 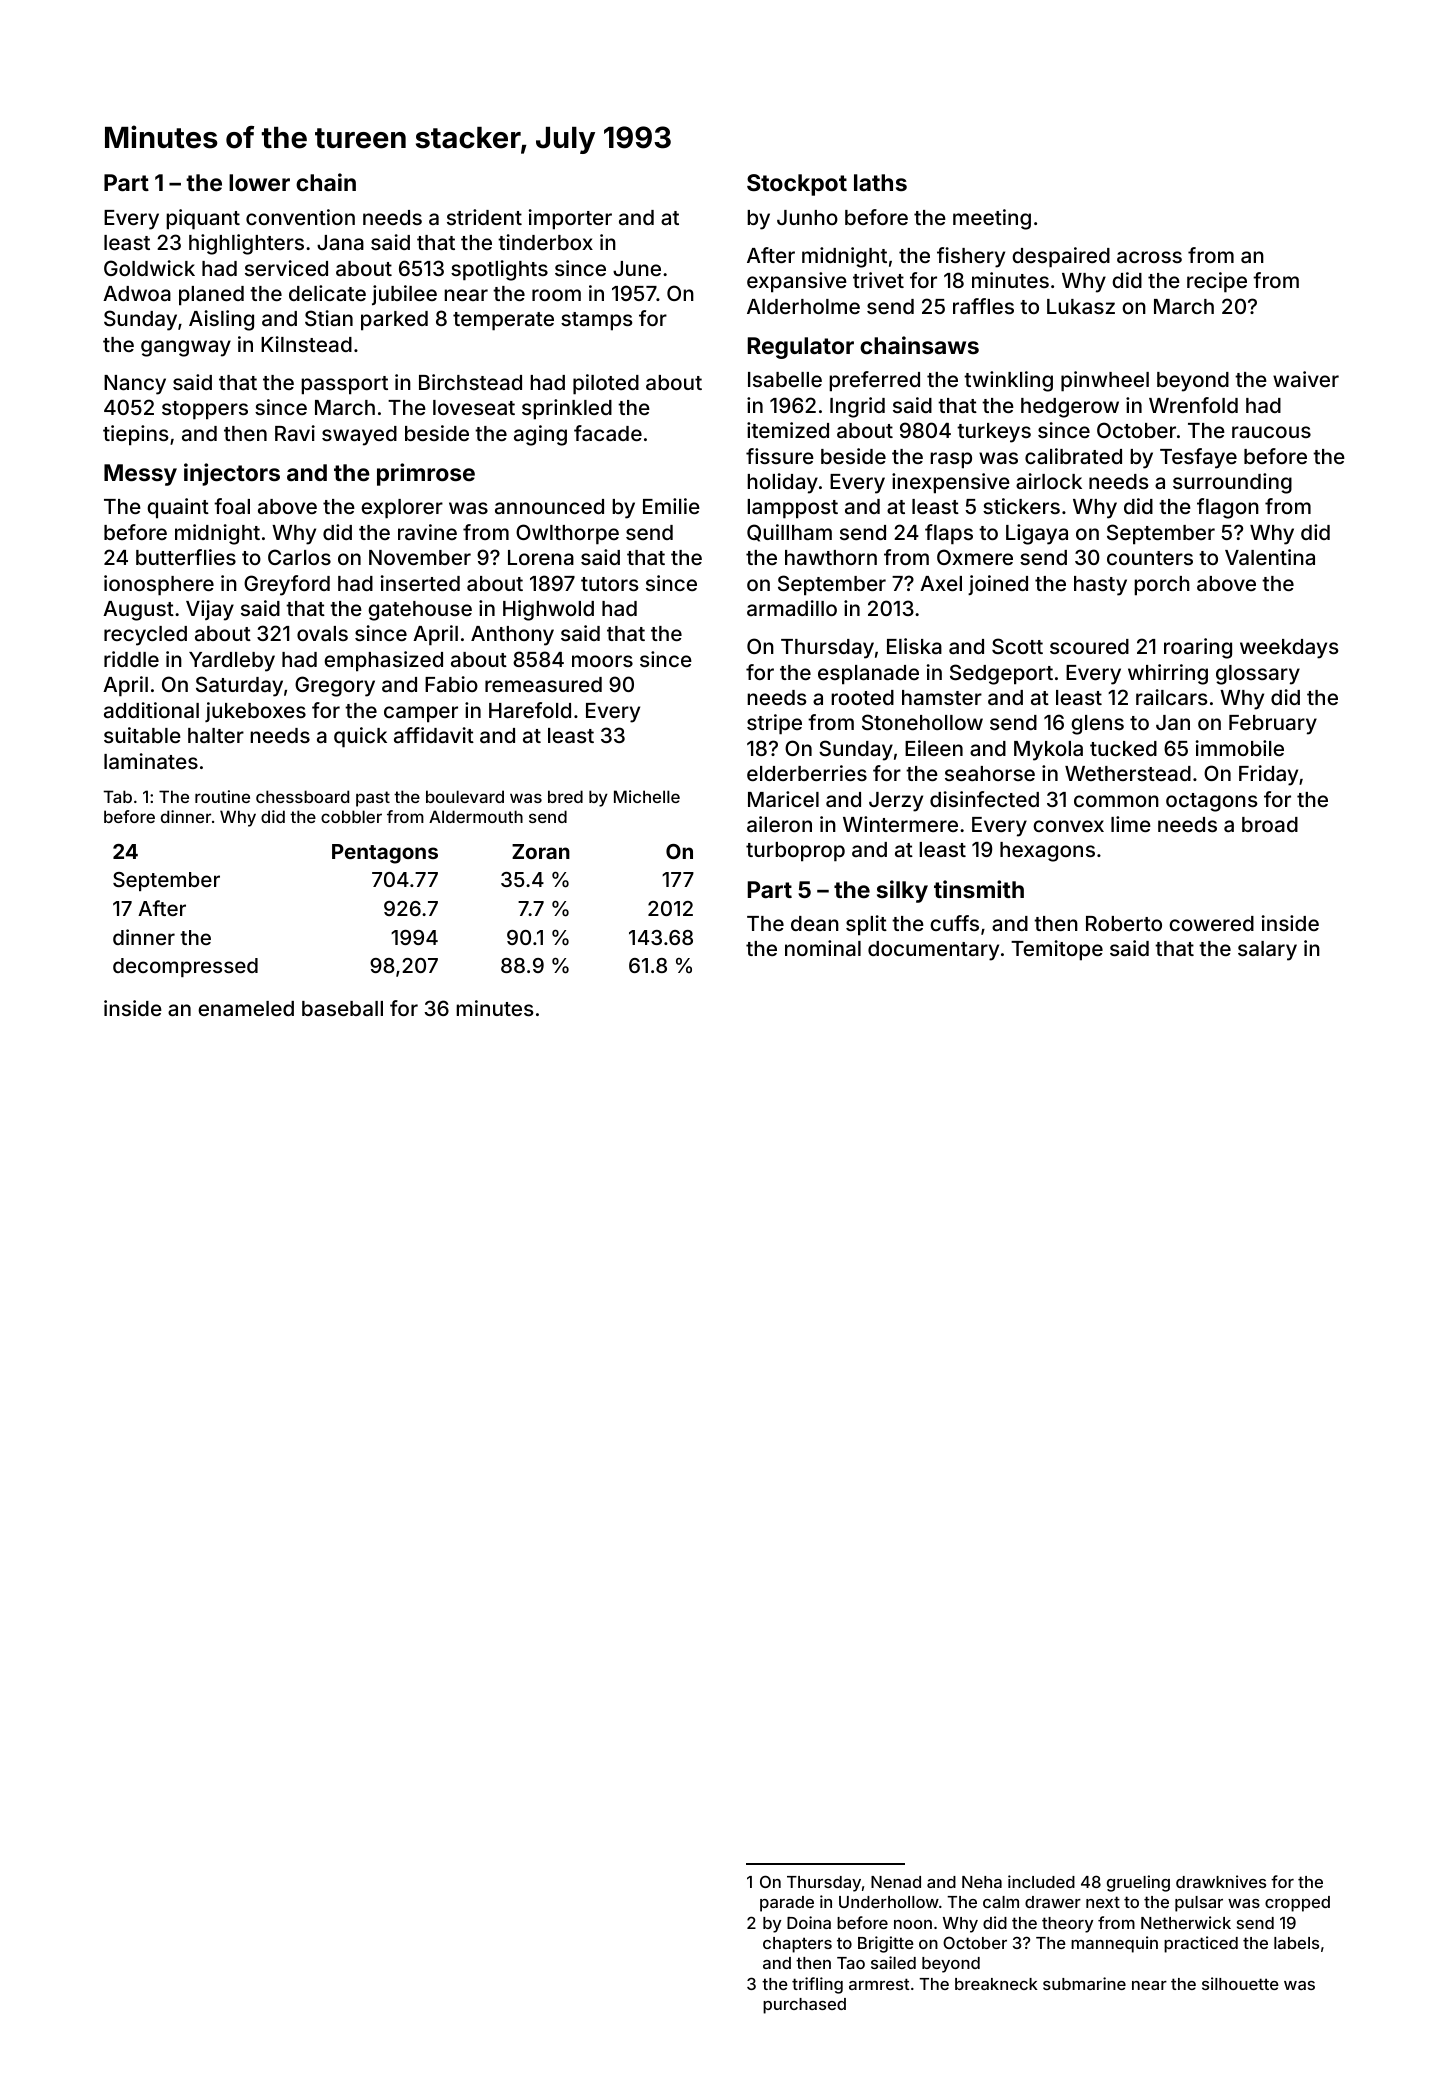 What do you see at coordinates (804, 2006) in the page?
I see `purchased` at bounding box center [804, 2006].
